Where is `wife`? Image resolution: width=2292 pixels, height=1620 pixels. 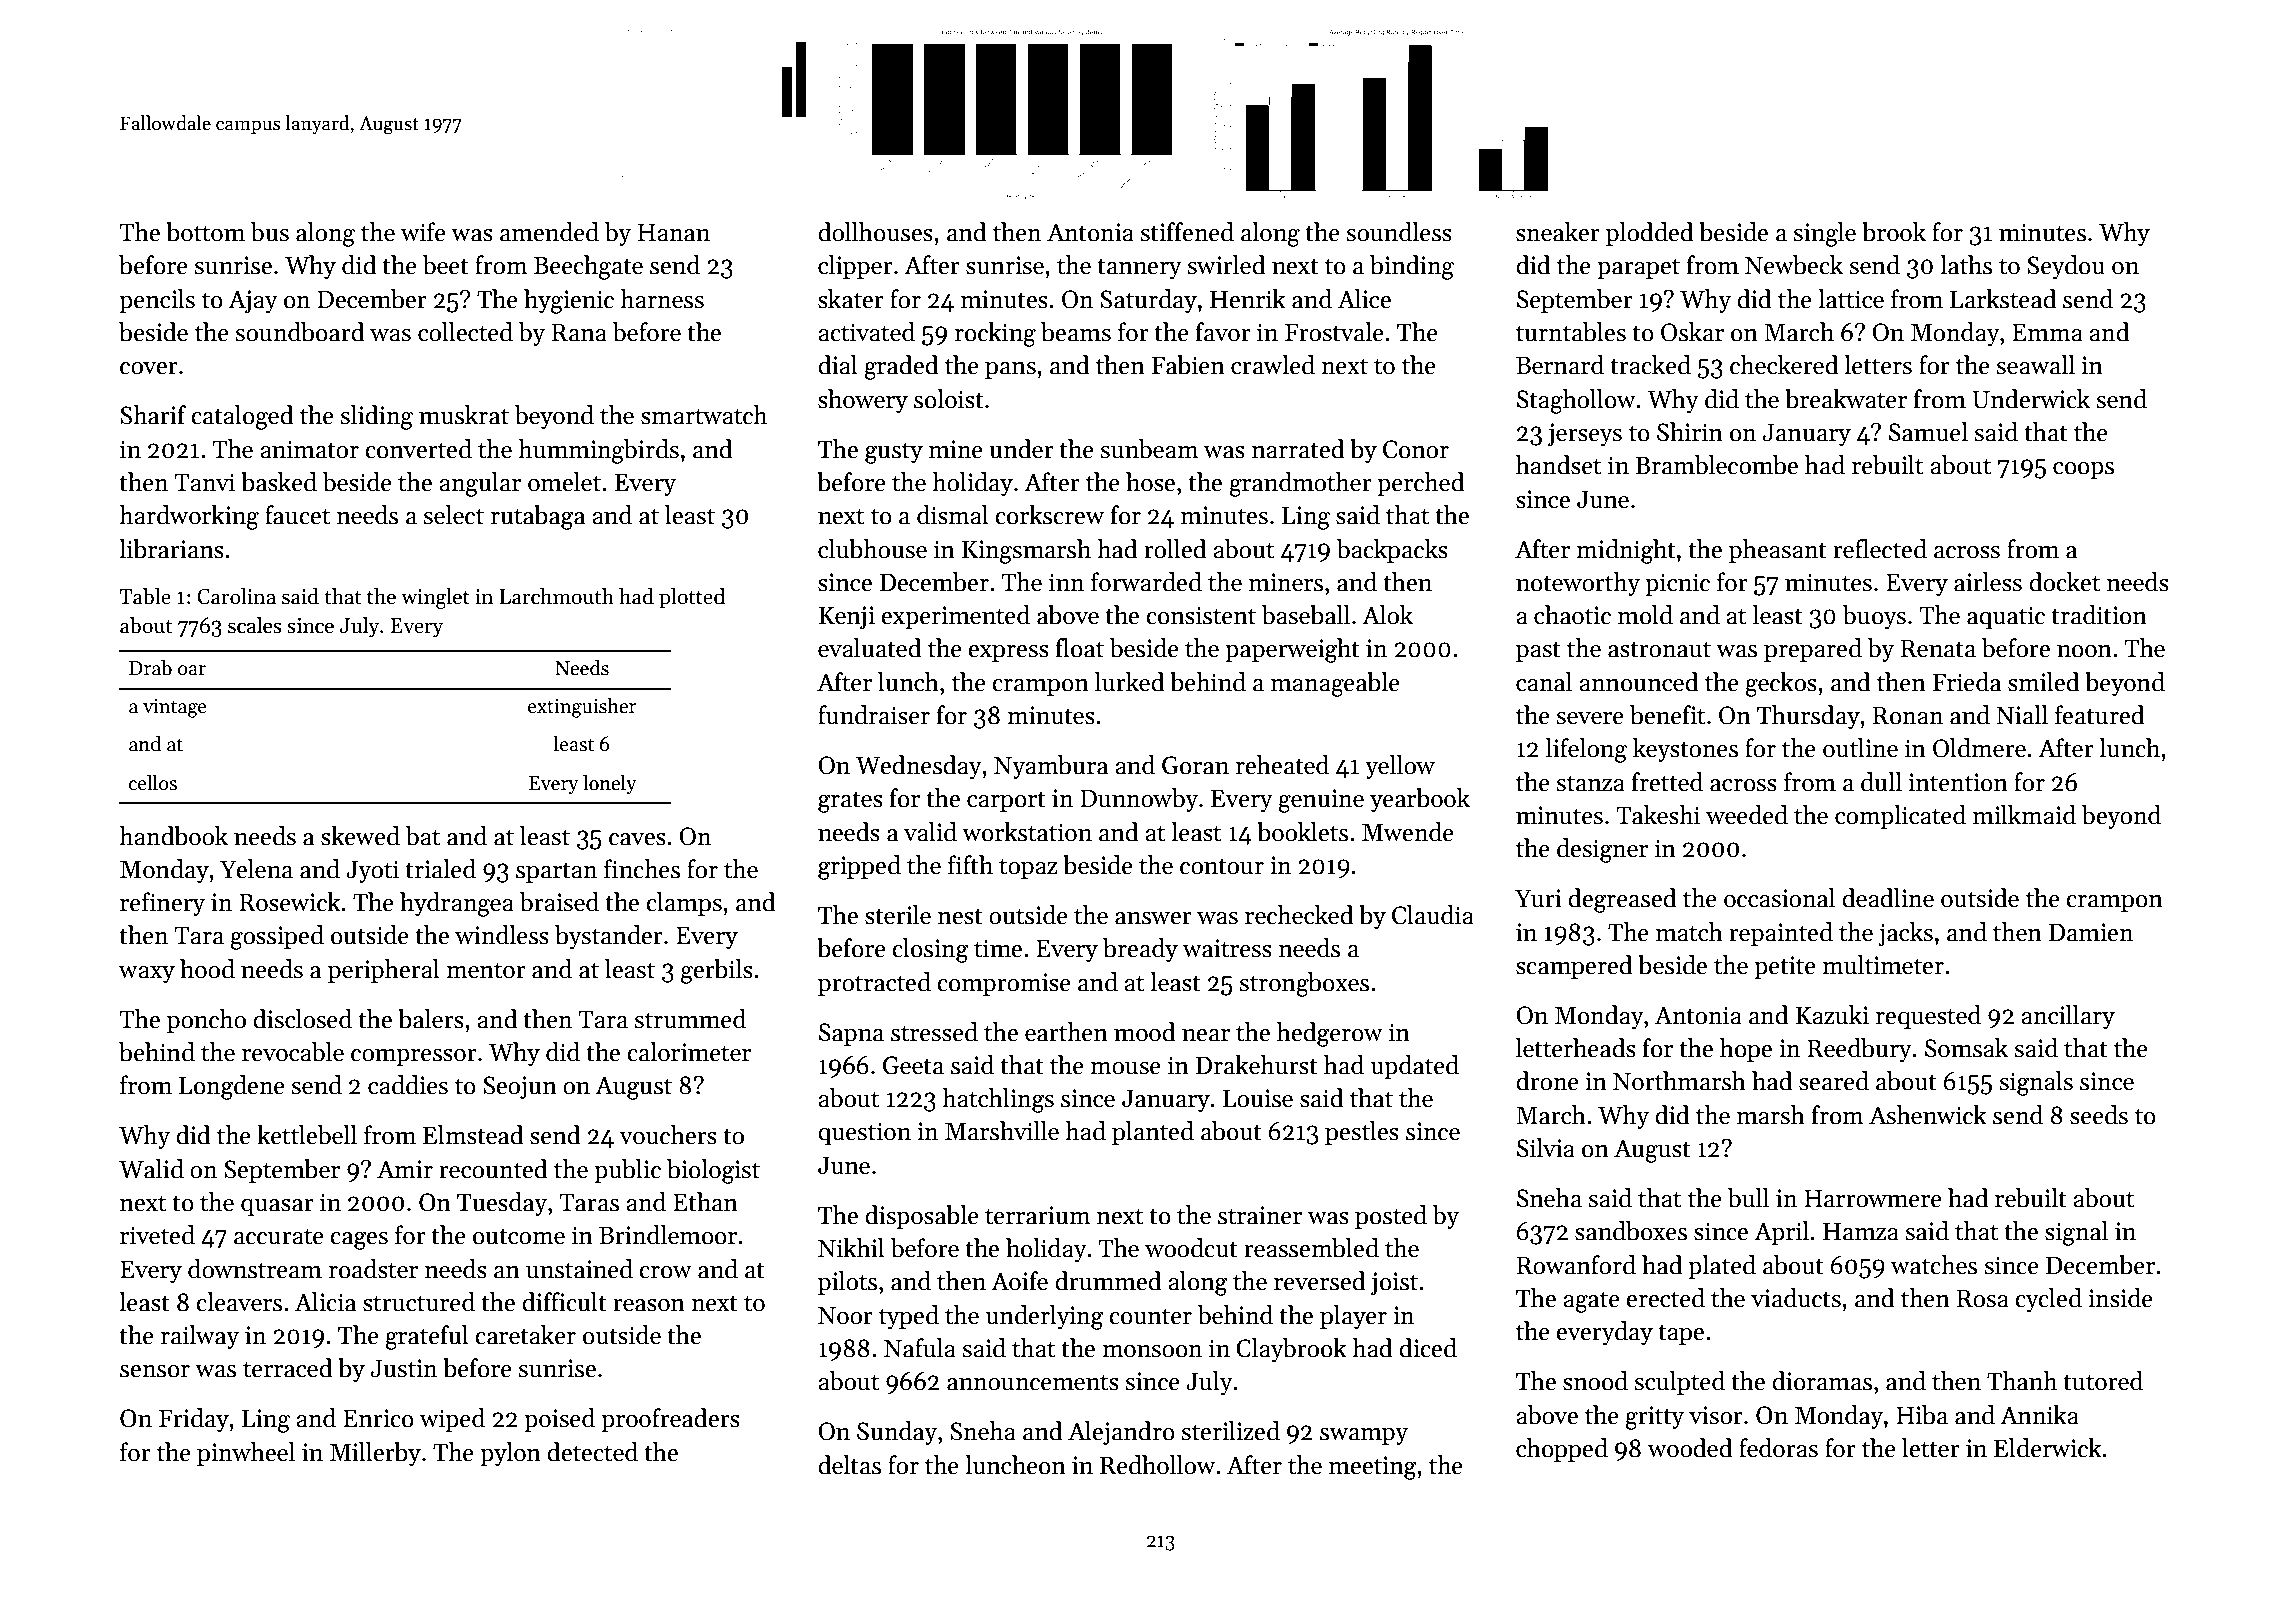 wife is located at coordinates (423, 232).
